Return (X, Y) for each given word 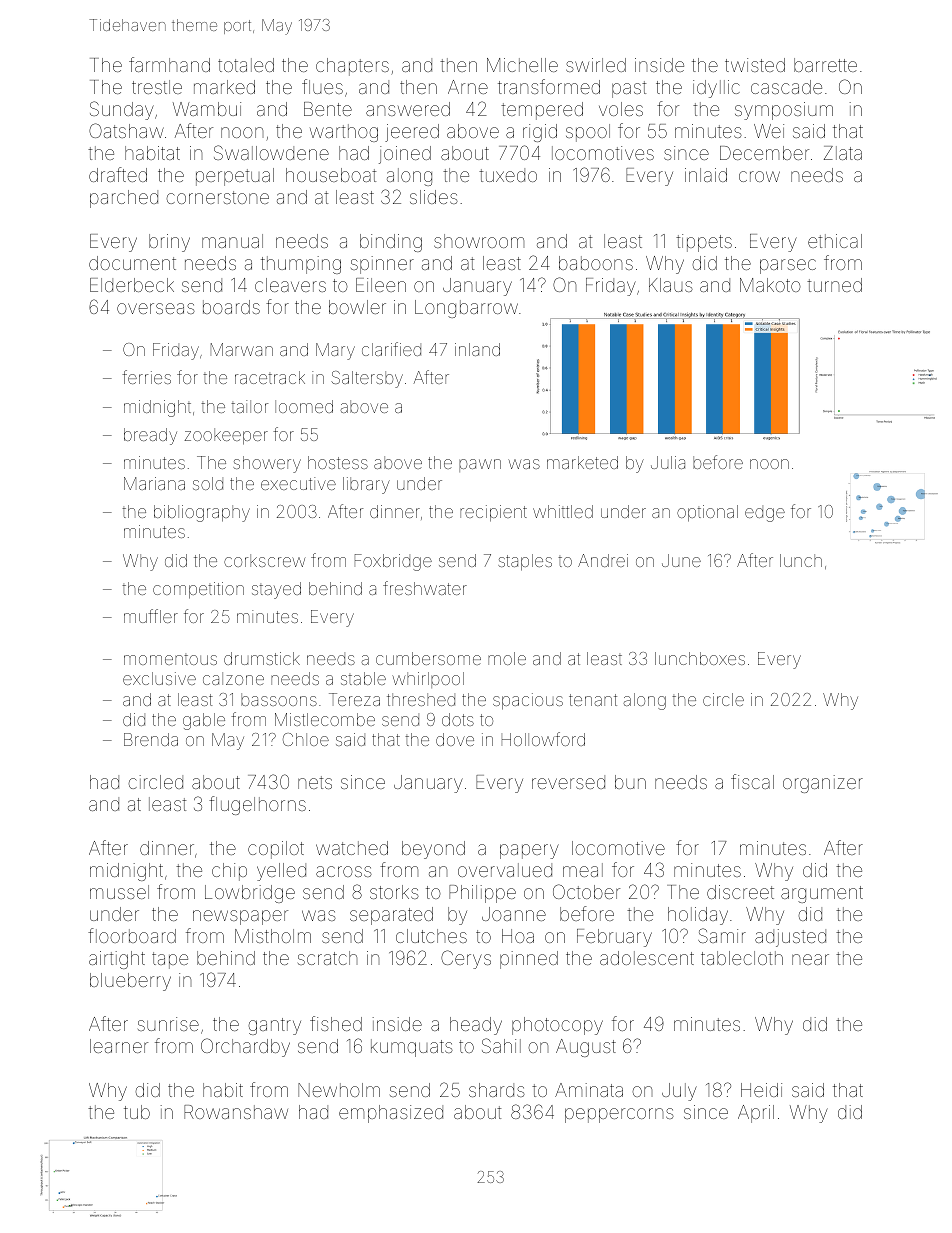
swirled (596, 65)
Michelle (522, 65)
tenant (593, 700)
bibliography (202, 513)
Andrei (603, 560)
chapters (352, 67)
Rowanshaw (236, 1112)
